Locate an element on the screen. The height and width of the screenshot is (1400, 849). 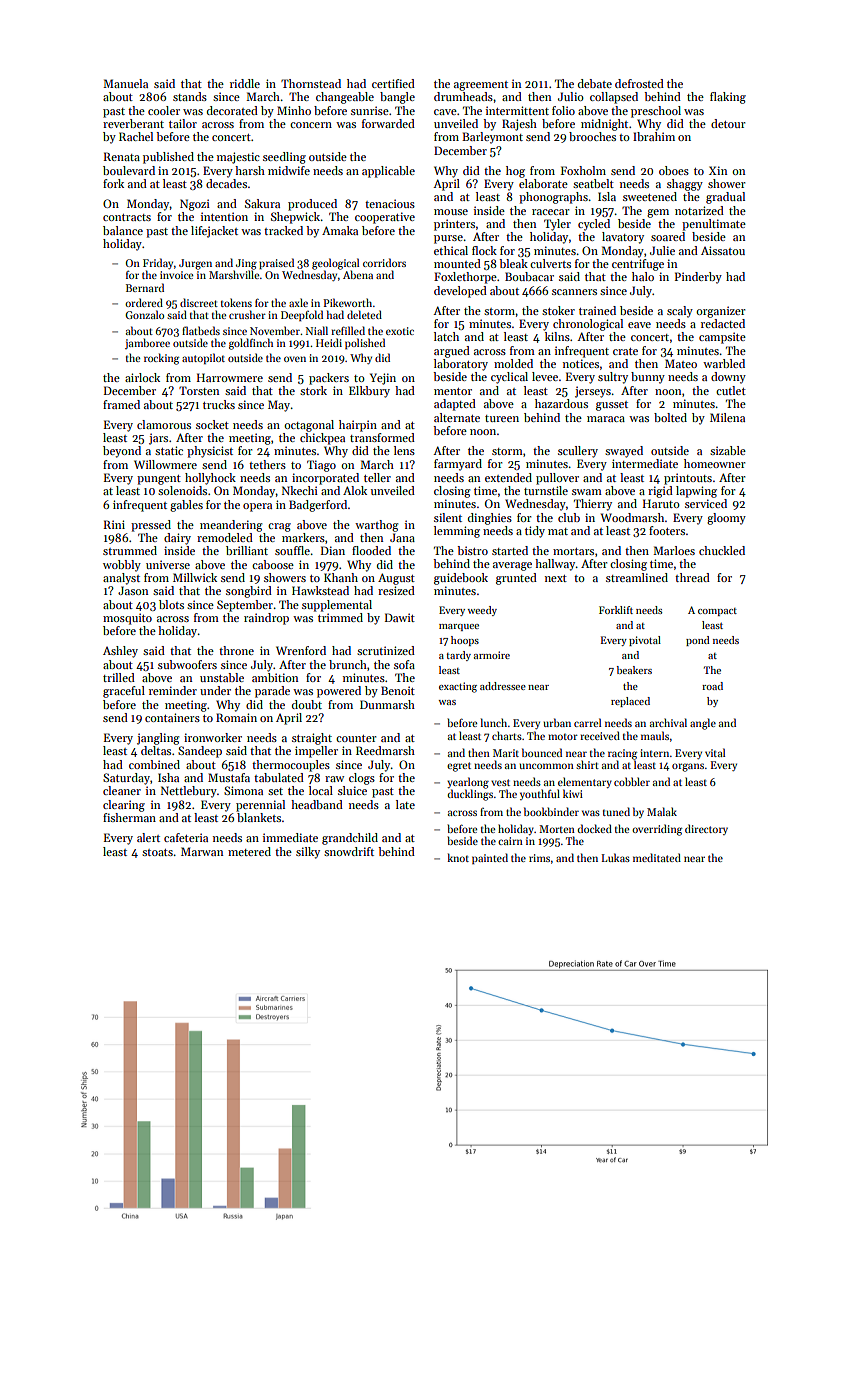
rocking is located at coordinates (161, 359).
